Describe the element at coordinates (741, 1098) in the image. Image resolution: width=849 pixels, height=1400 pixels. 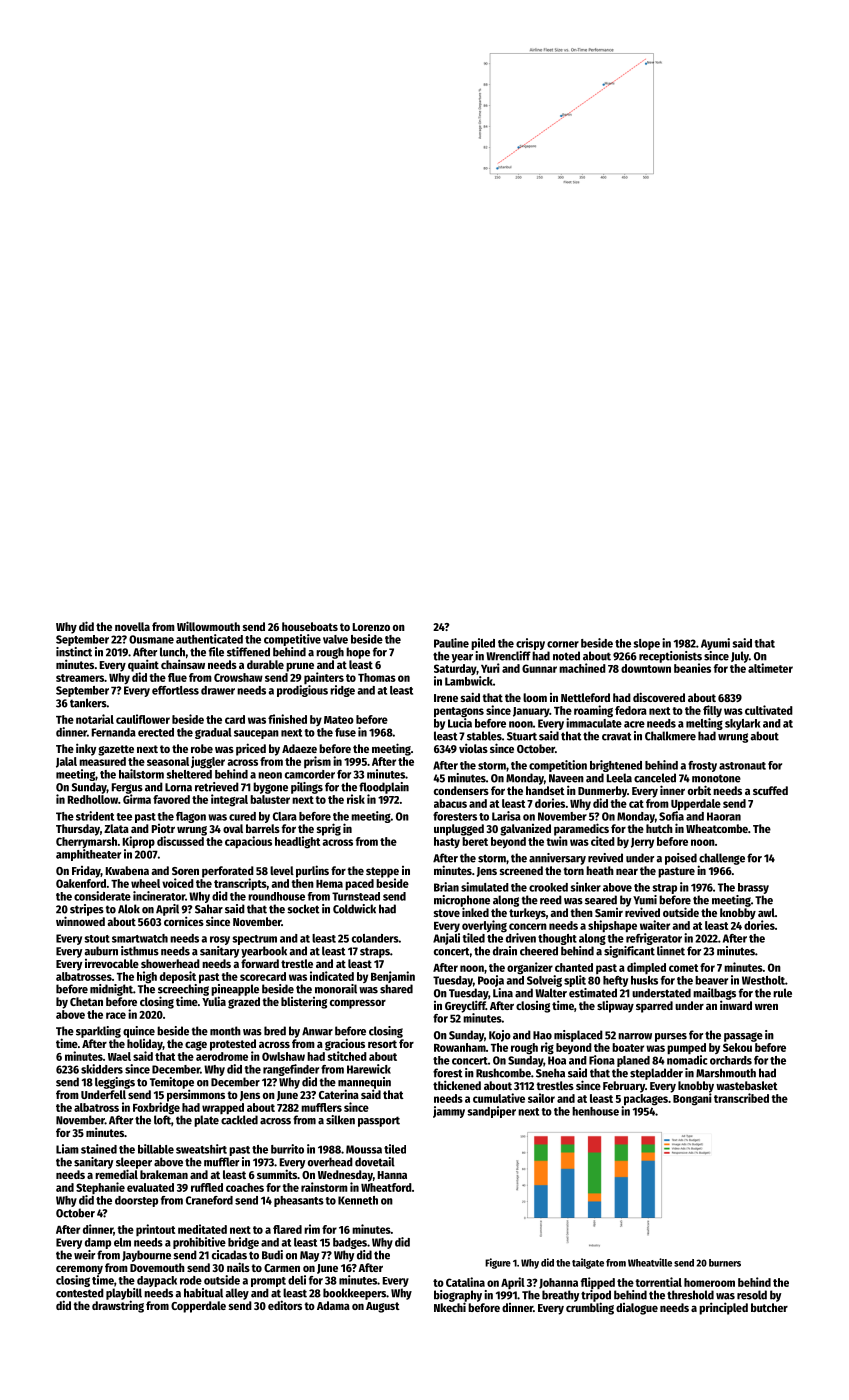
I see `transcribed` at that location.
